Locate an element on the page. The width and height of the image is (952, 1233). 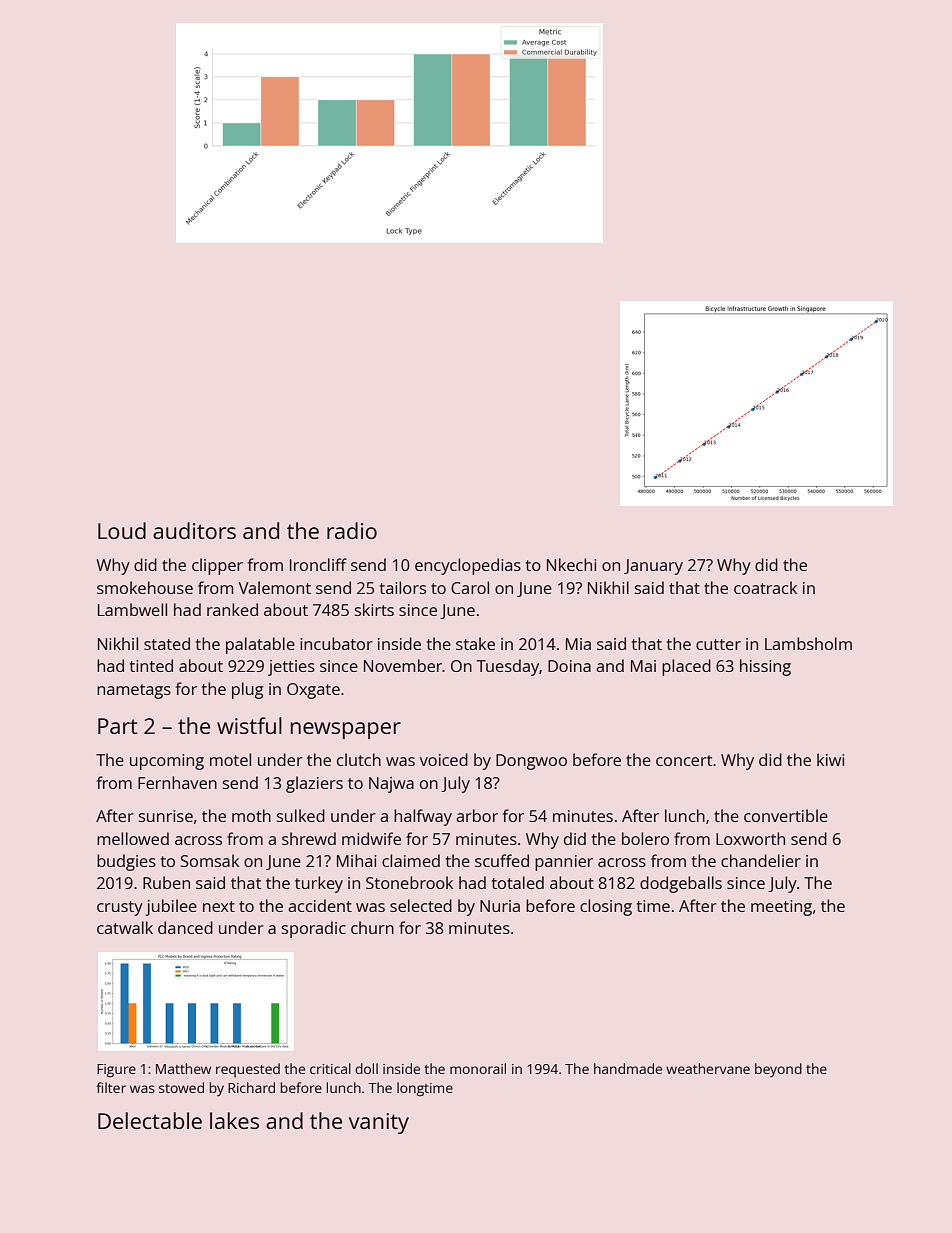
stated is located at coordinates (167, 643).
